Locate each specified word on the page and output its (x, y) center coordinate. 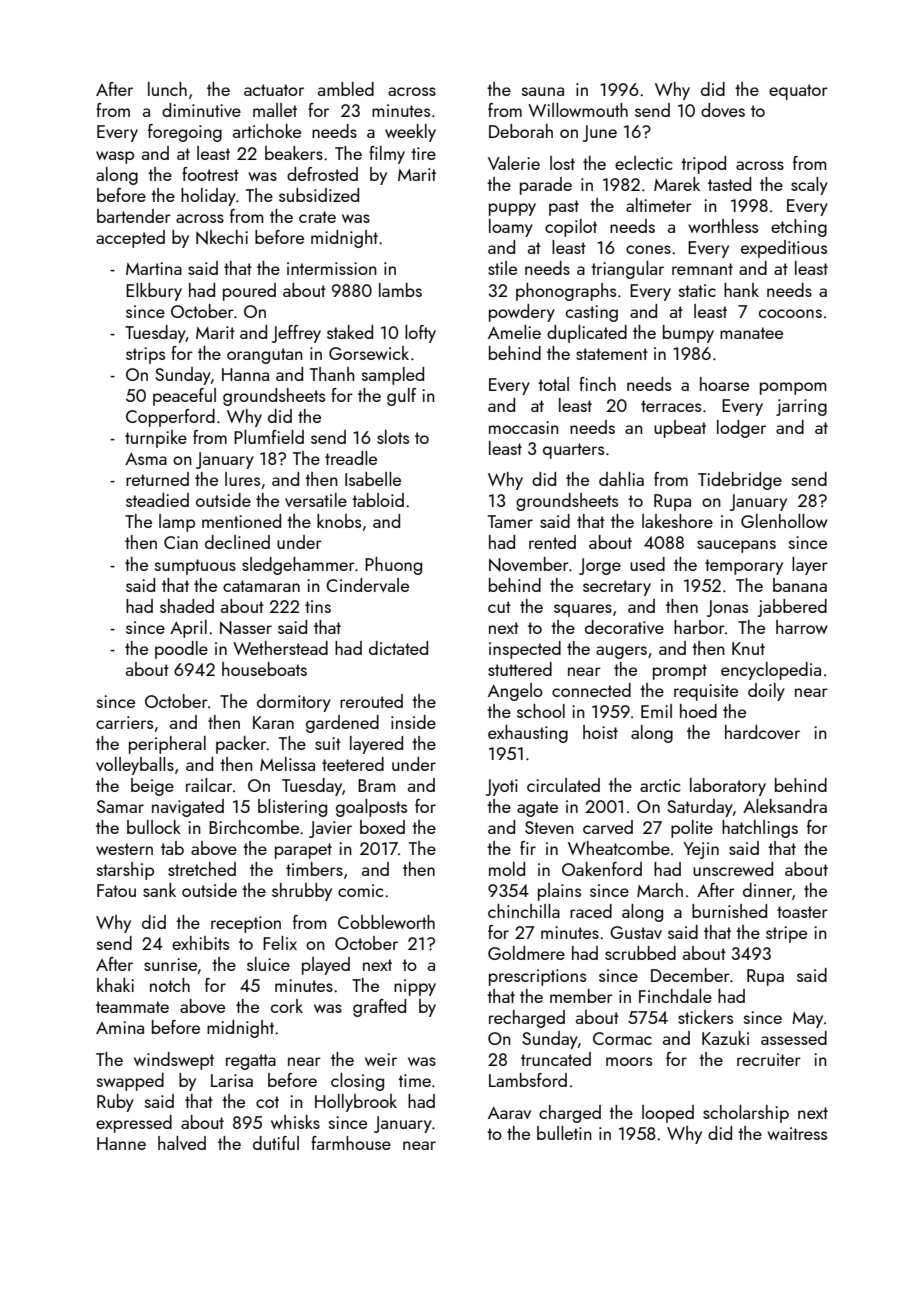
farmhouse (351, 1143)
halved (182, 1143)
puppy (512, 209)
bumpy (688, 334)
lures (242, 479)
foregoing (185, 133)
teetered (353, 764)
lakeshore (677, 521)
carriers (124, 722)
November (529, 564)
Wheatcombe (619, 848)
